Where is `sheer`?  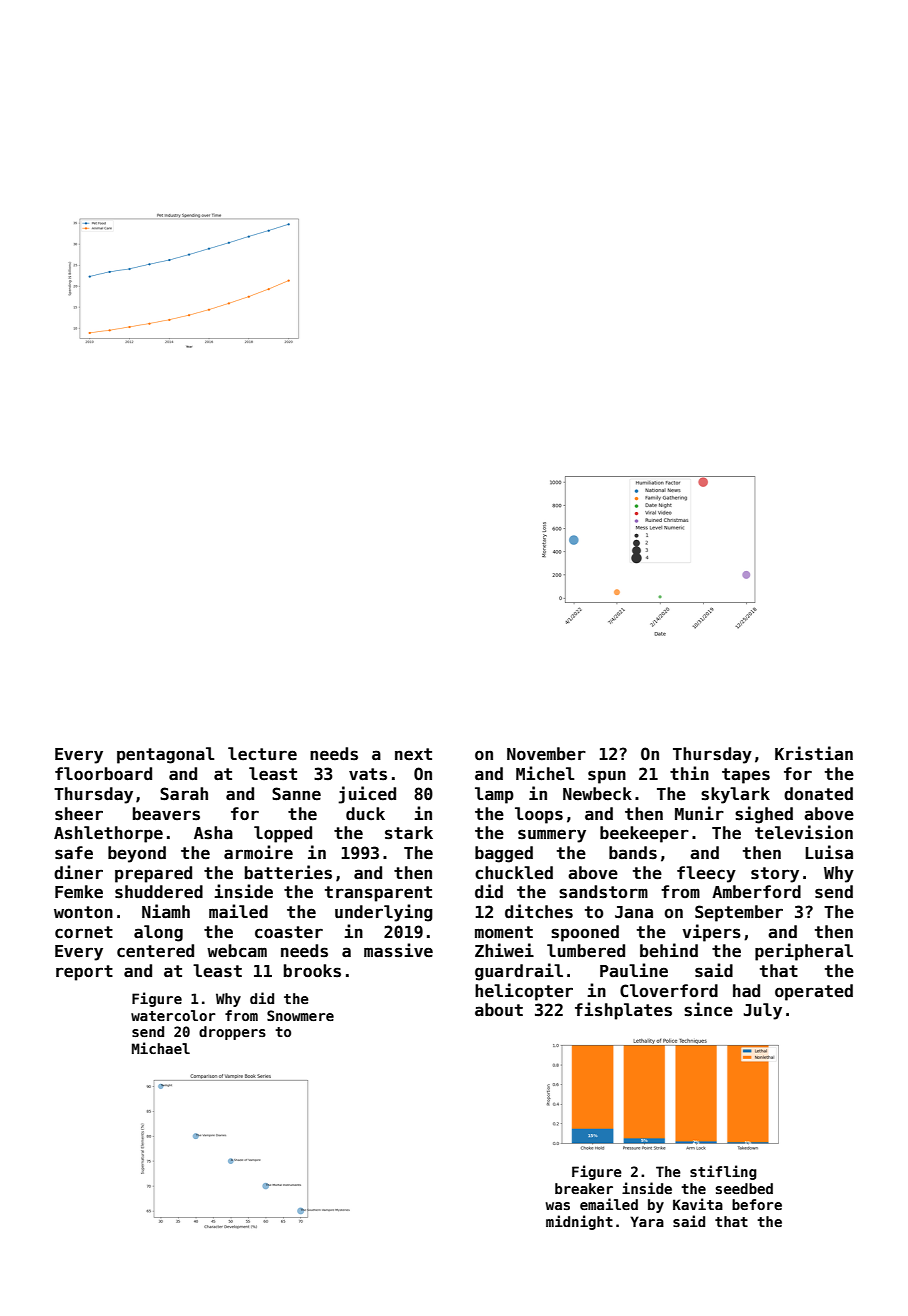
sheer is located at coordinates (79, 814).
